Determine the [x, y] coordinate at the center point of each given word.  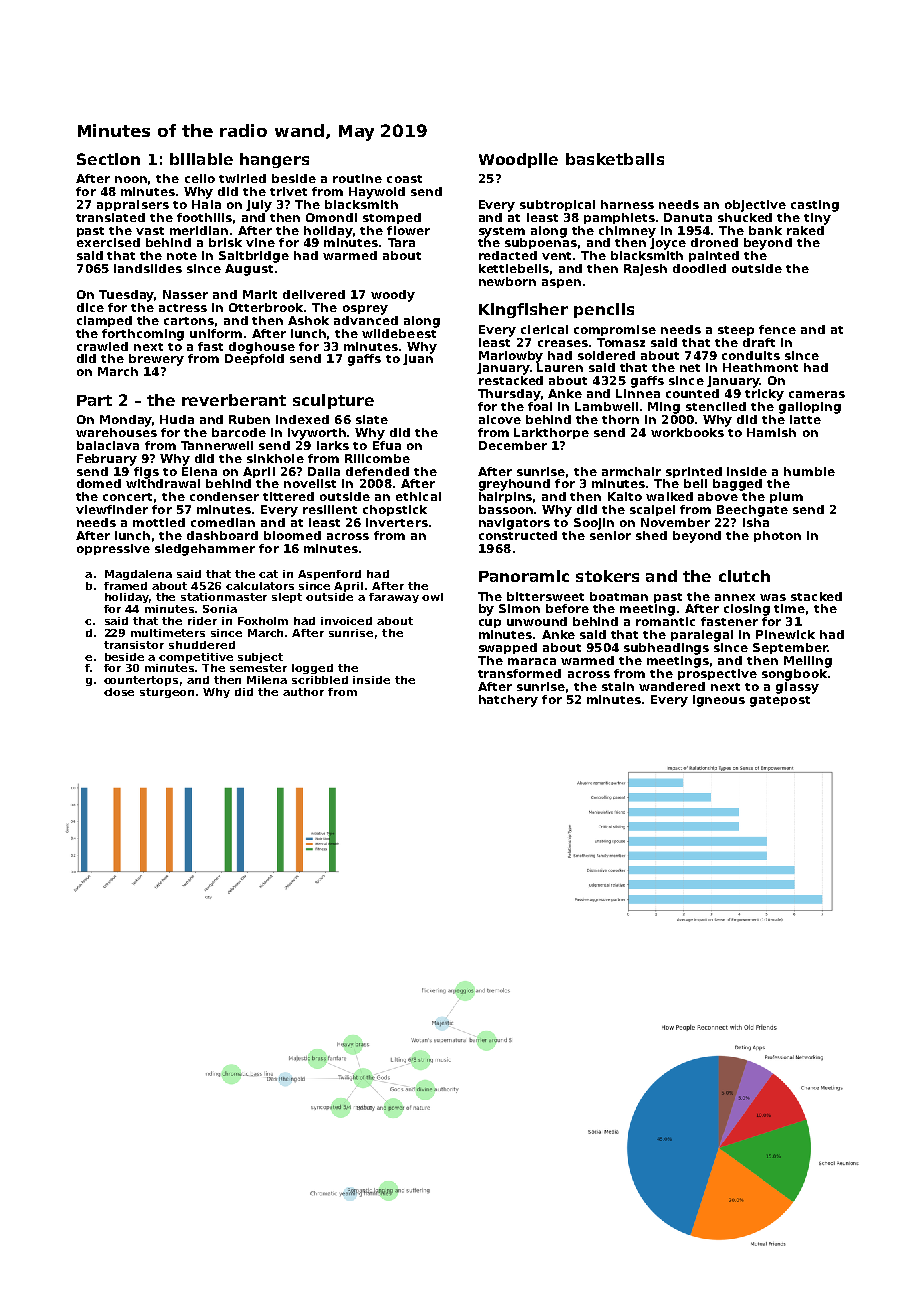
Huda [177, 419]
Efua [387, 445]
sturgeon [167, 693]
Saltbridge [254, 257]
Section [108, 159]
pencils [604, 310]
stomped [392, 218]
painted [714, 256]
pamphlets [619, 218]
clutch [744, 576]
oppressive [113, 549]
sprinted [694, 472]
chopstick [395, 510]
